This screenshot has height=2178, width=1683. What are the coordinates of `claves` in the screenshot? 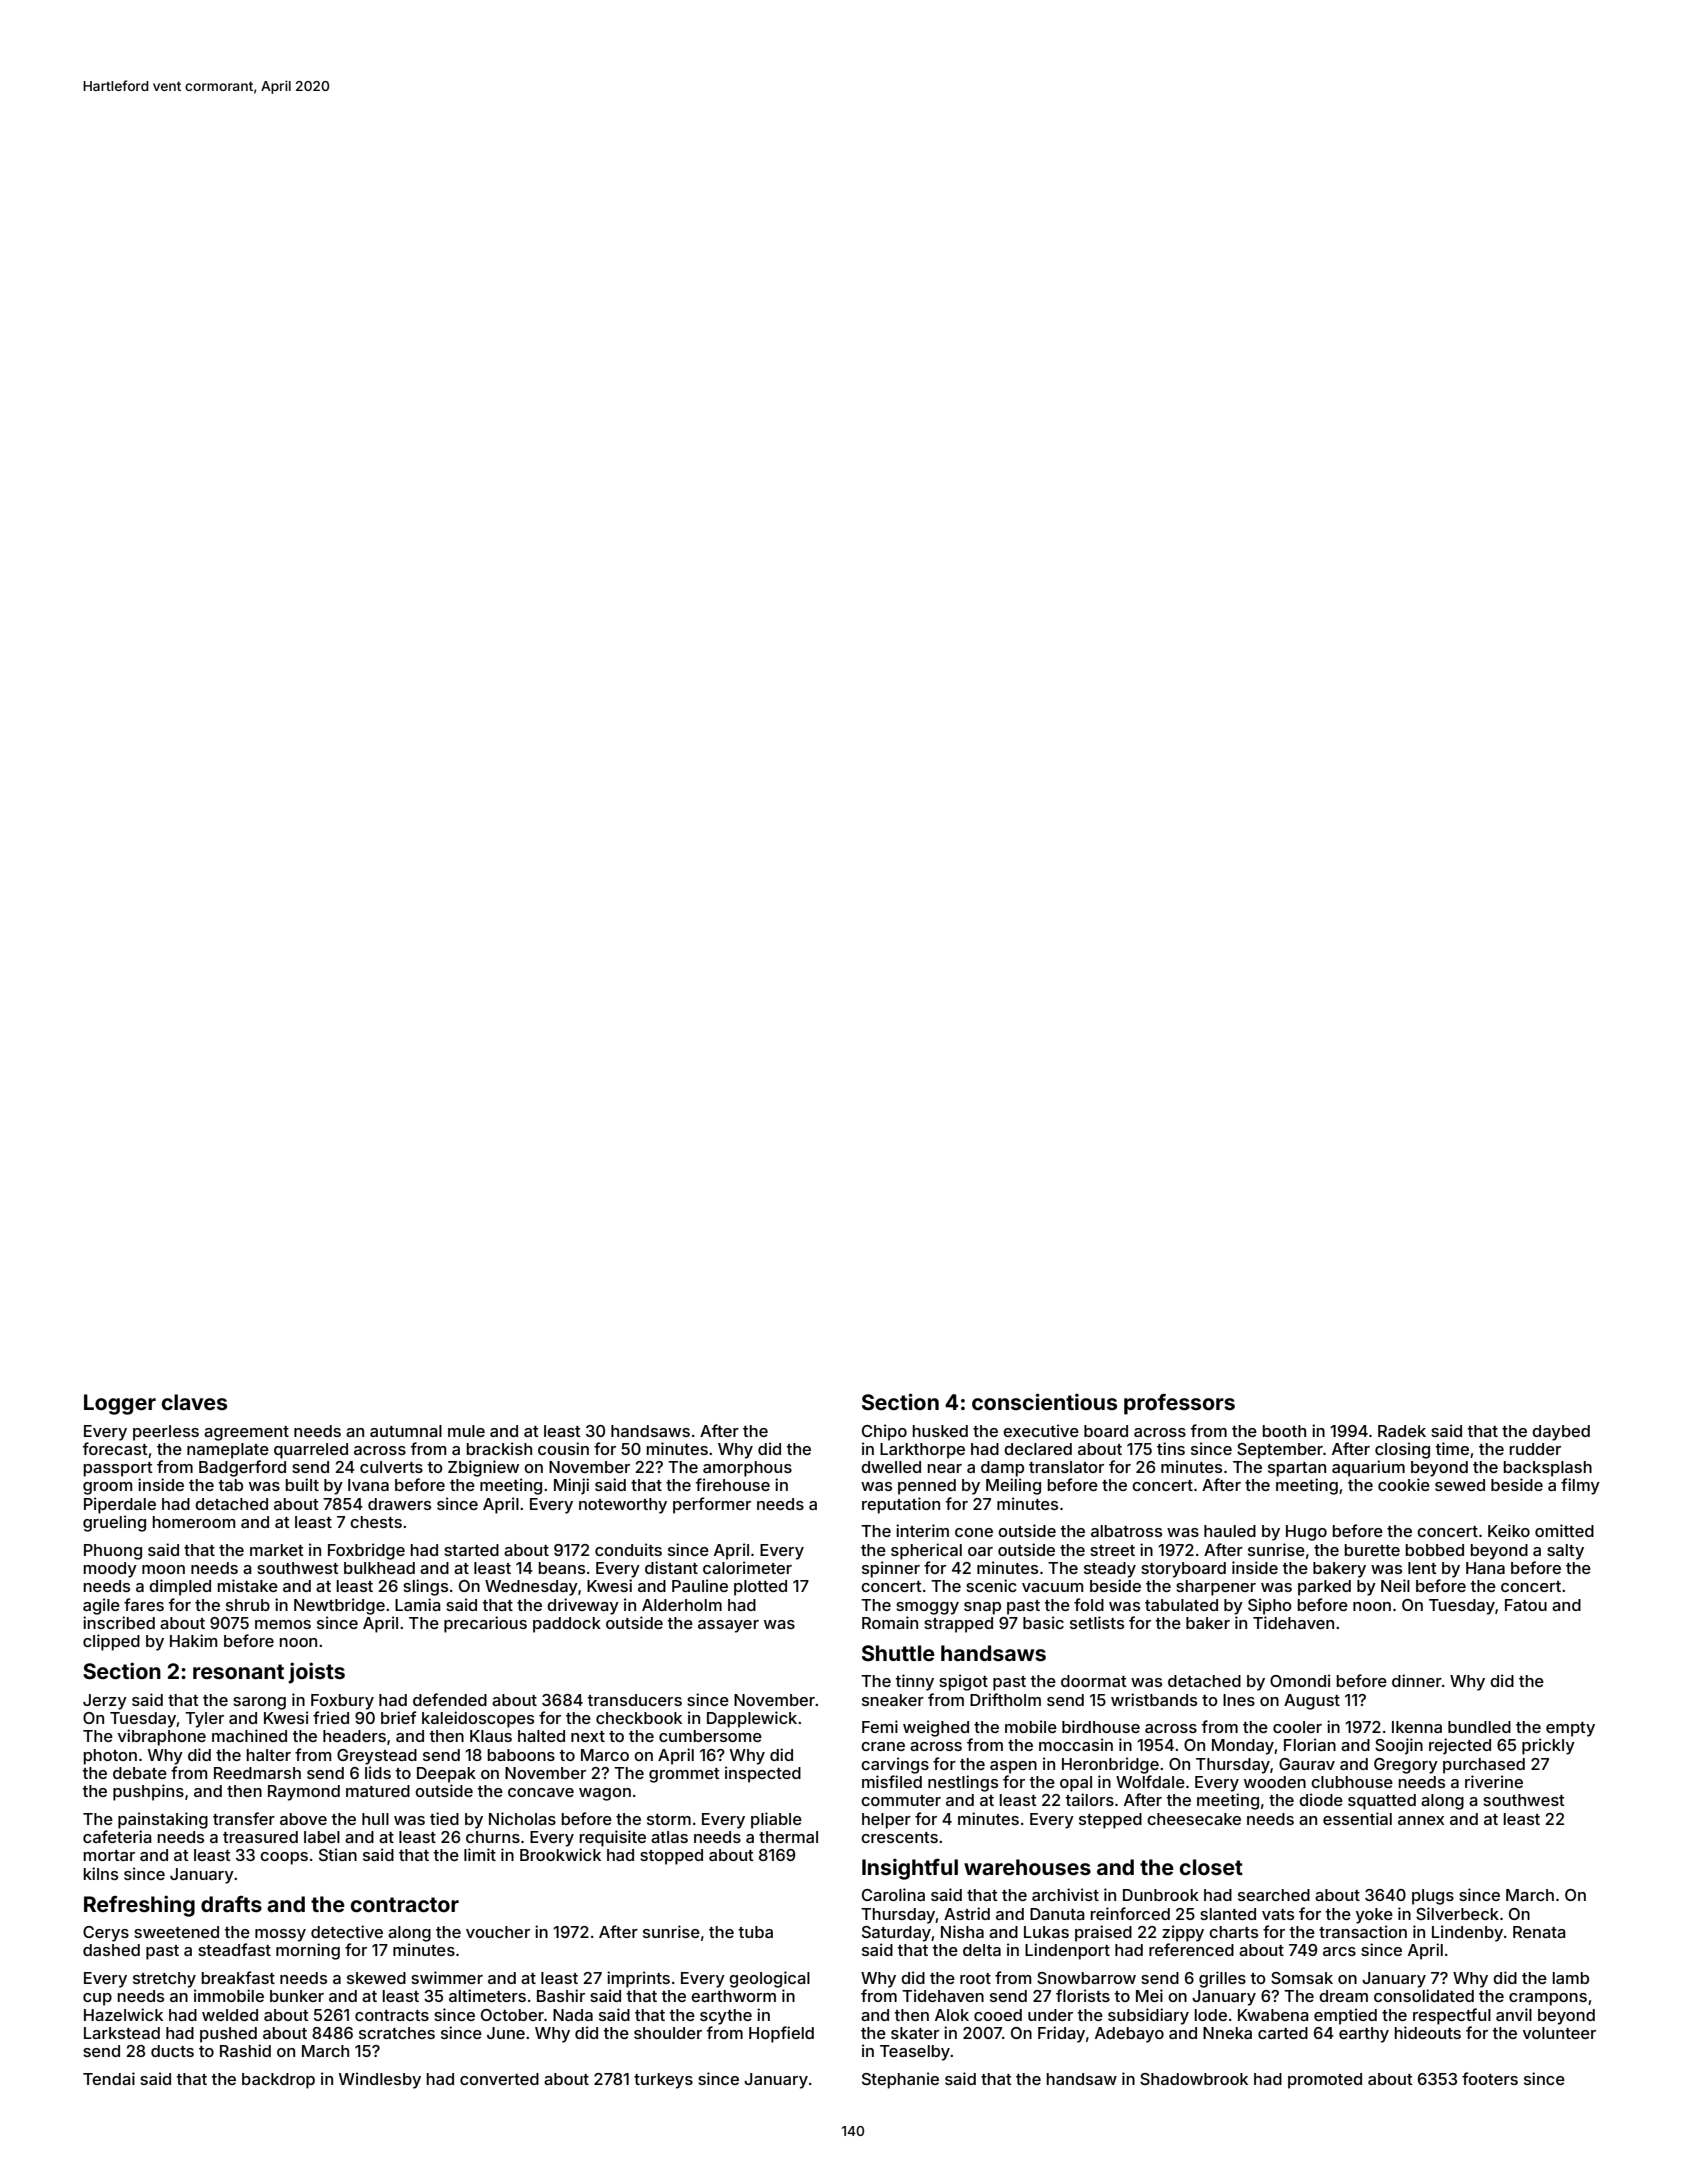 It's located at (194, 1402).
